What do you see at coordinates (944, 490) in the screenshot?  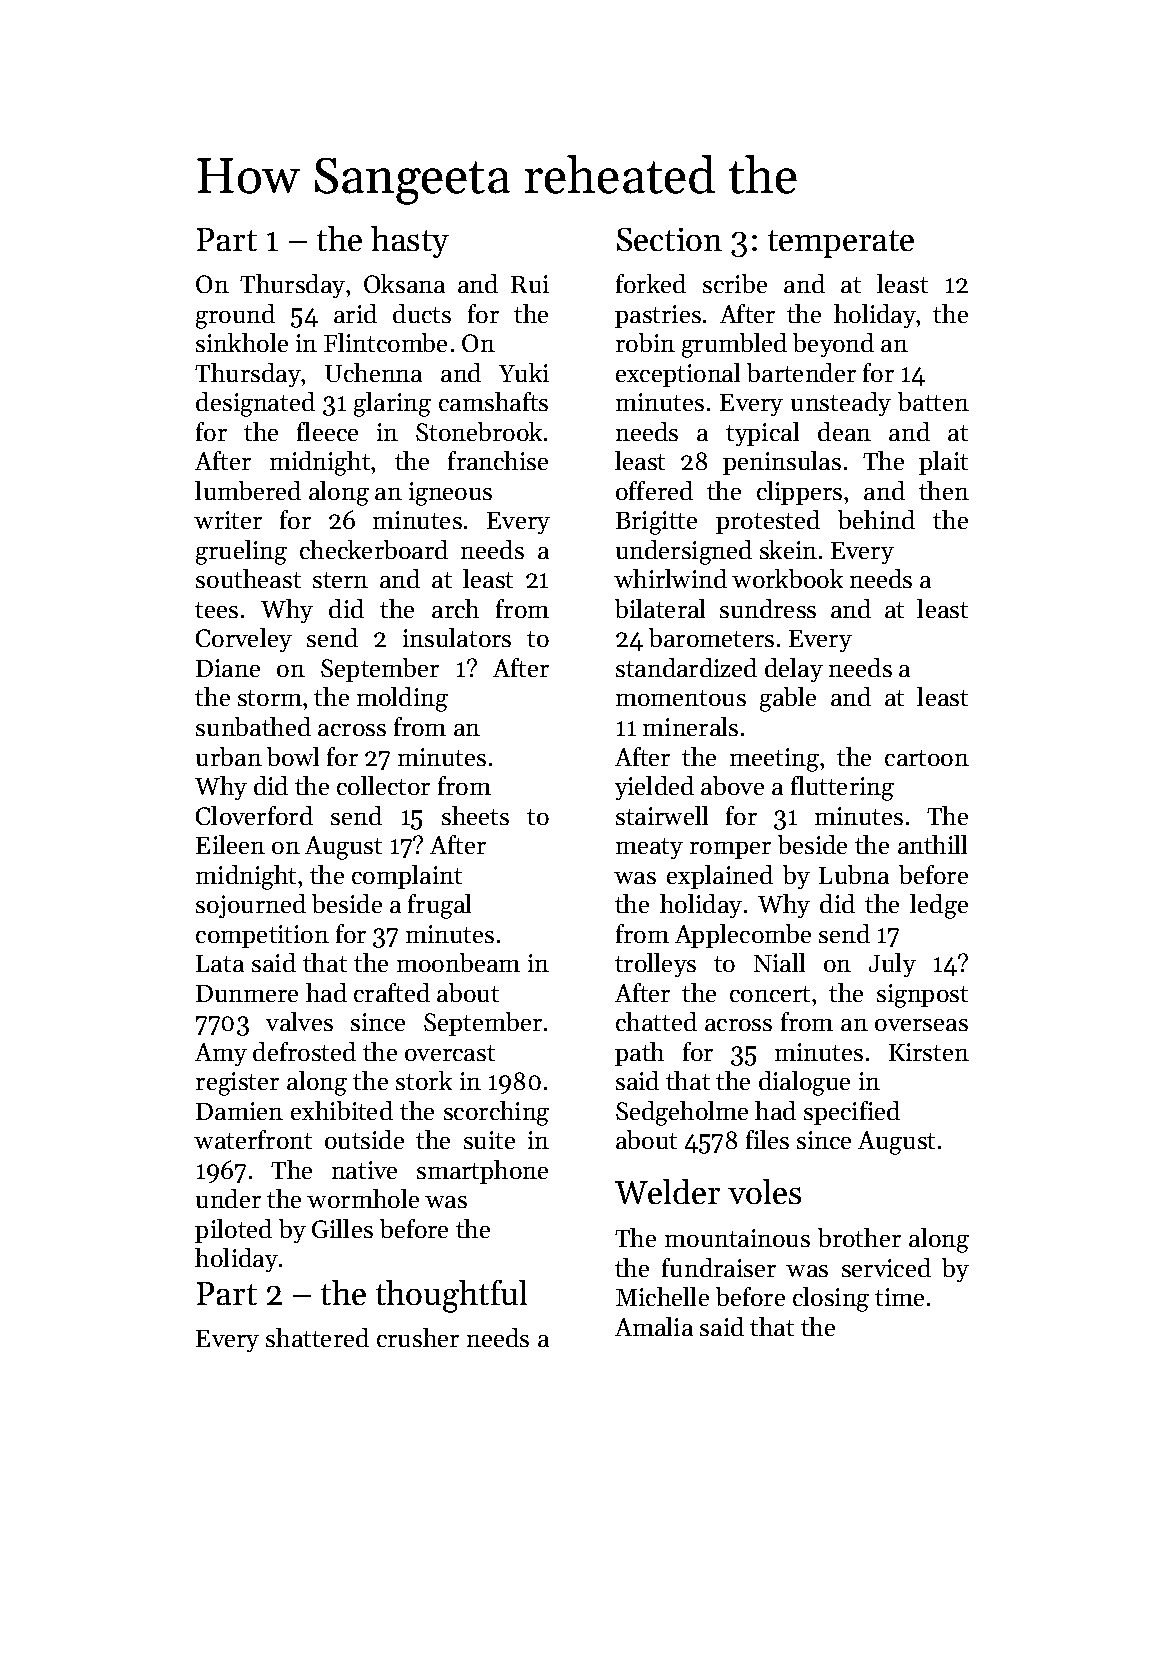 I see `then` at bounding box center [944, 490].
